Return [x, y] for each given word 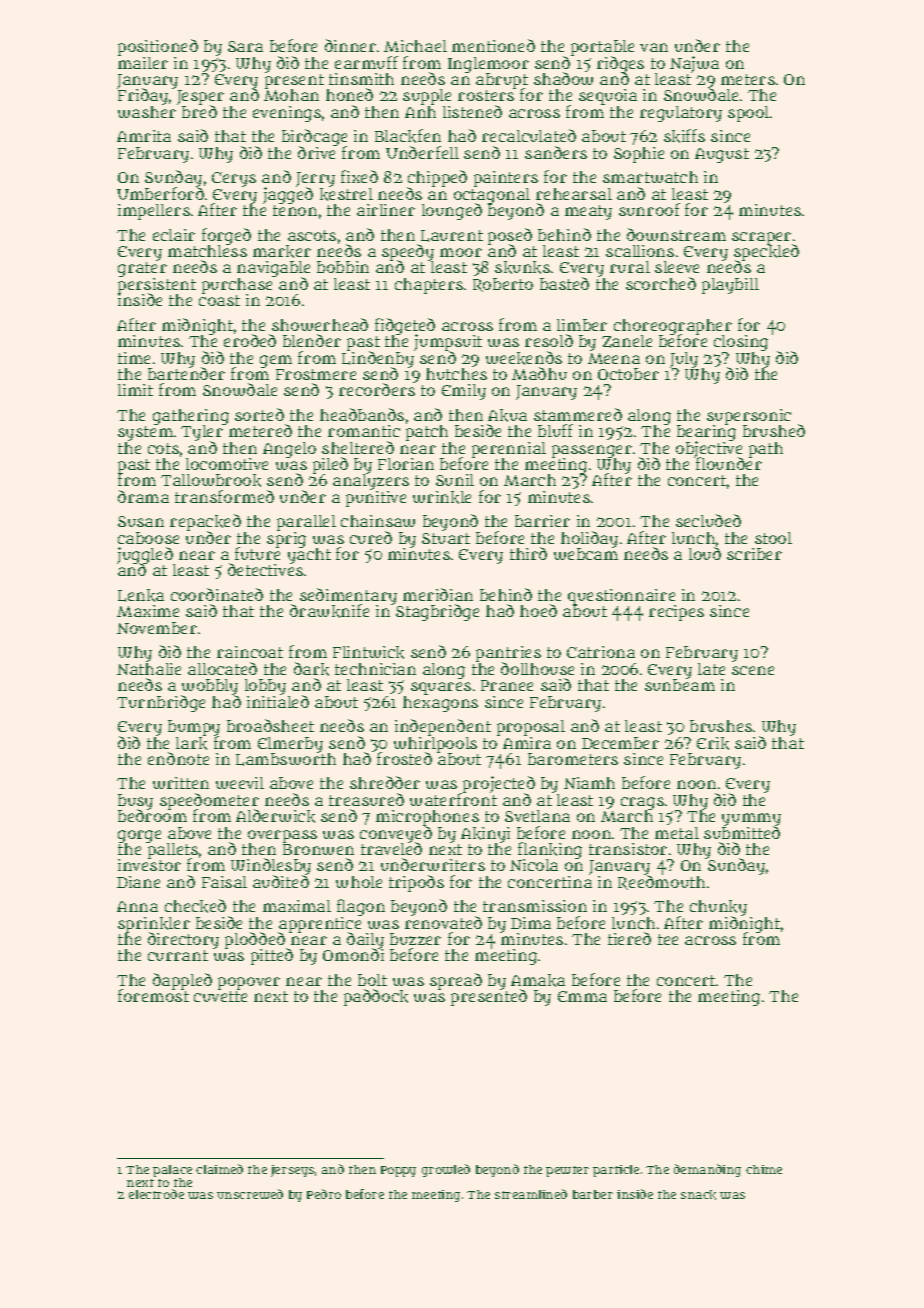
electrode [156, 1194]
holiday [589, 539]
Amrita [144, 136]
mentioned [493, 45]
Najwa [694, 64]
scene [753, 670]
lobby [265, 687]
